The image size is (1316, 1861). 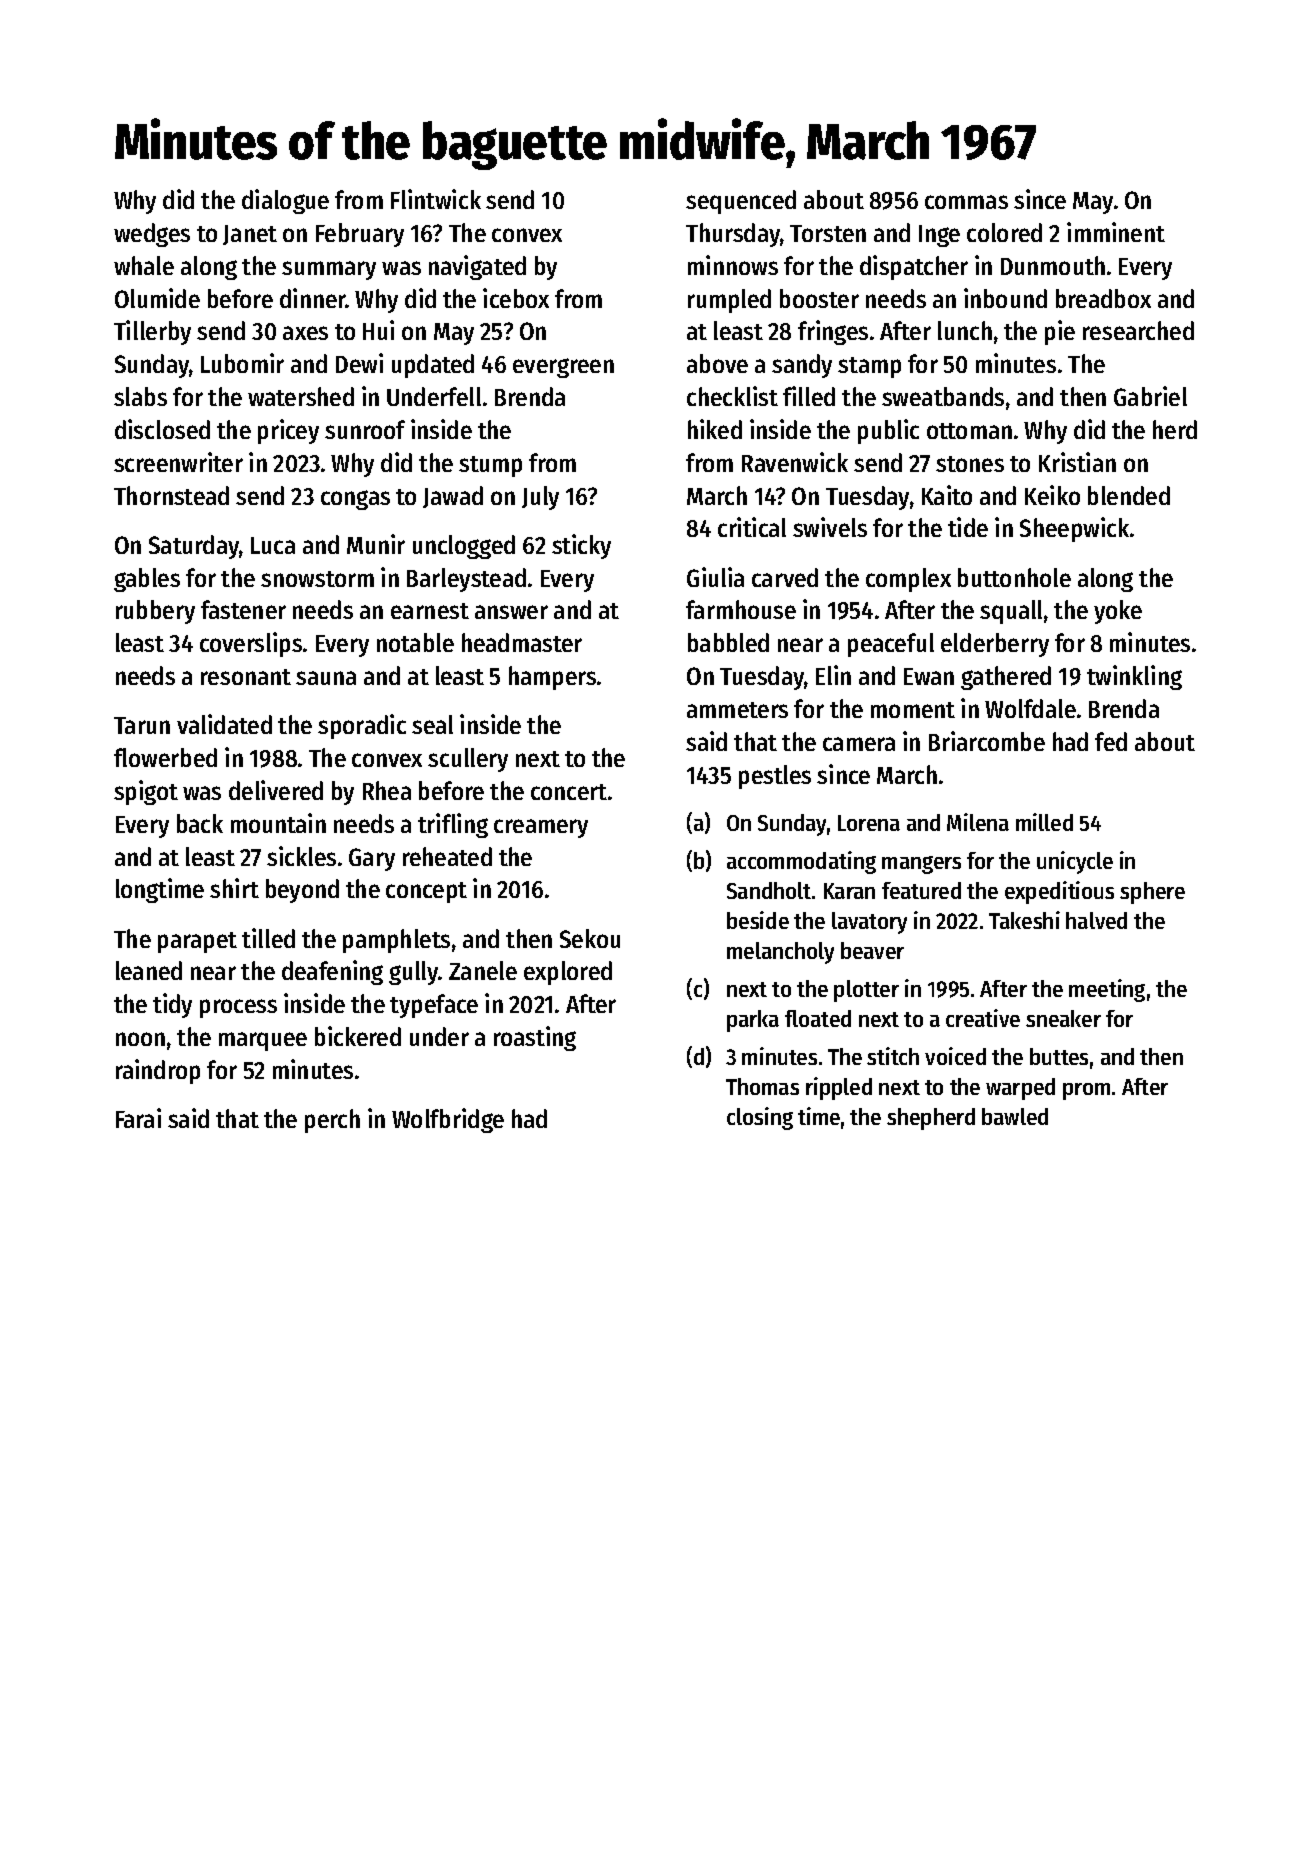 What do you see at coordinates (741, 202) in the screenshot?
I see `sequenced` at bounding box center [741, 202].
